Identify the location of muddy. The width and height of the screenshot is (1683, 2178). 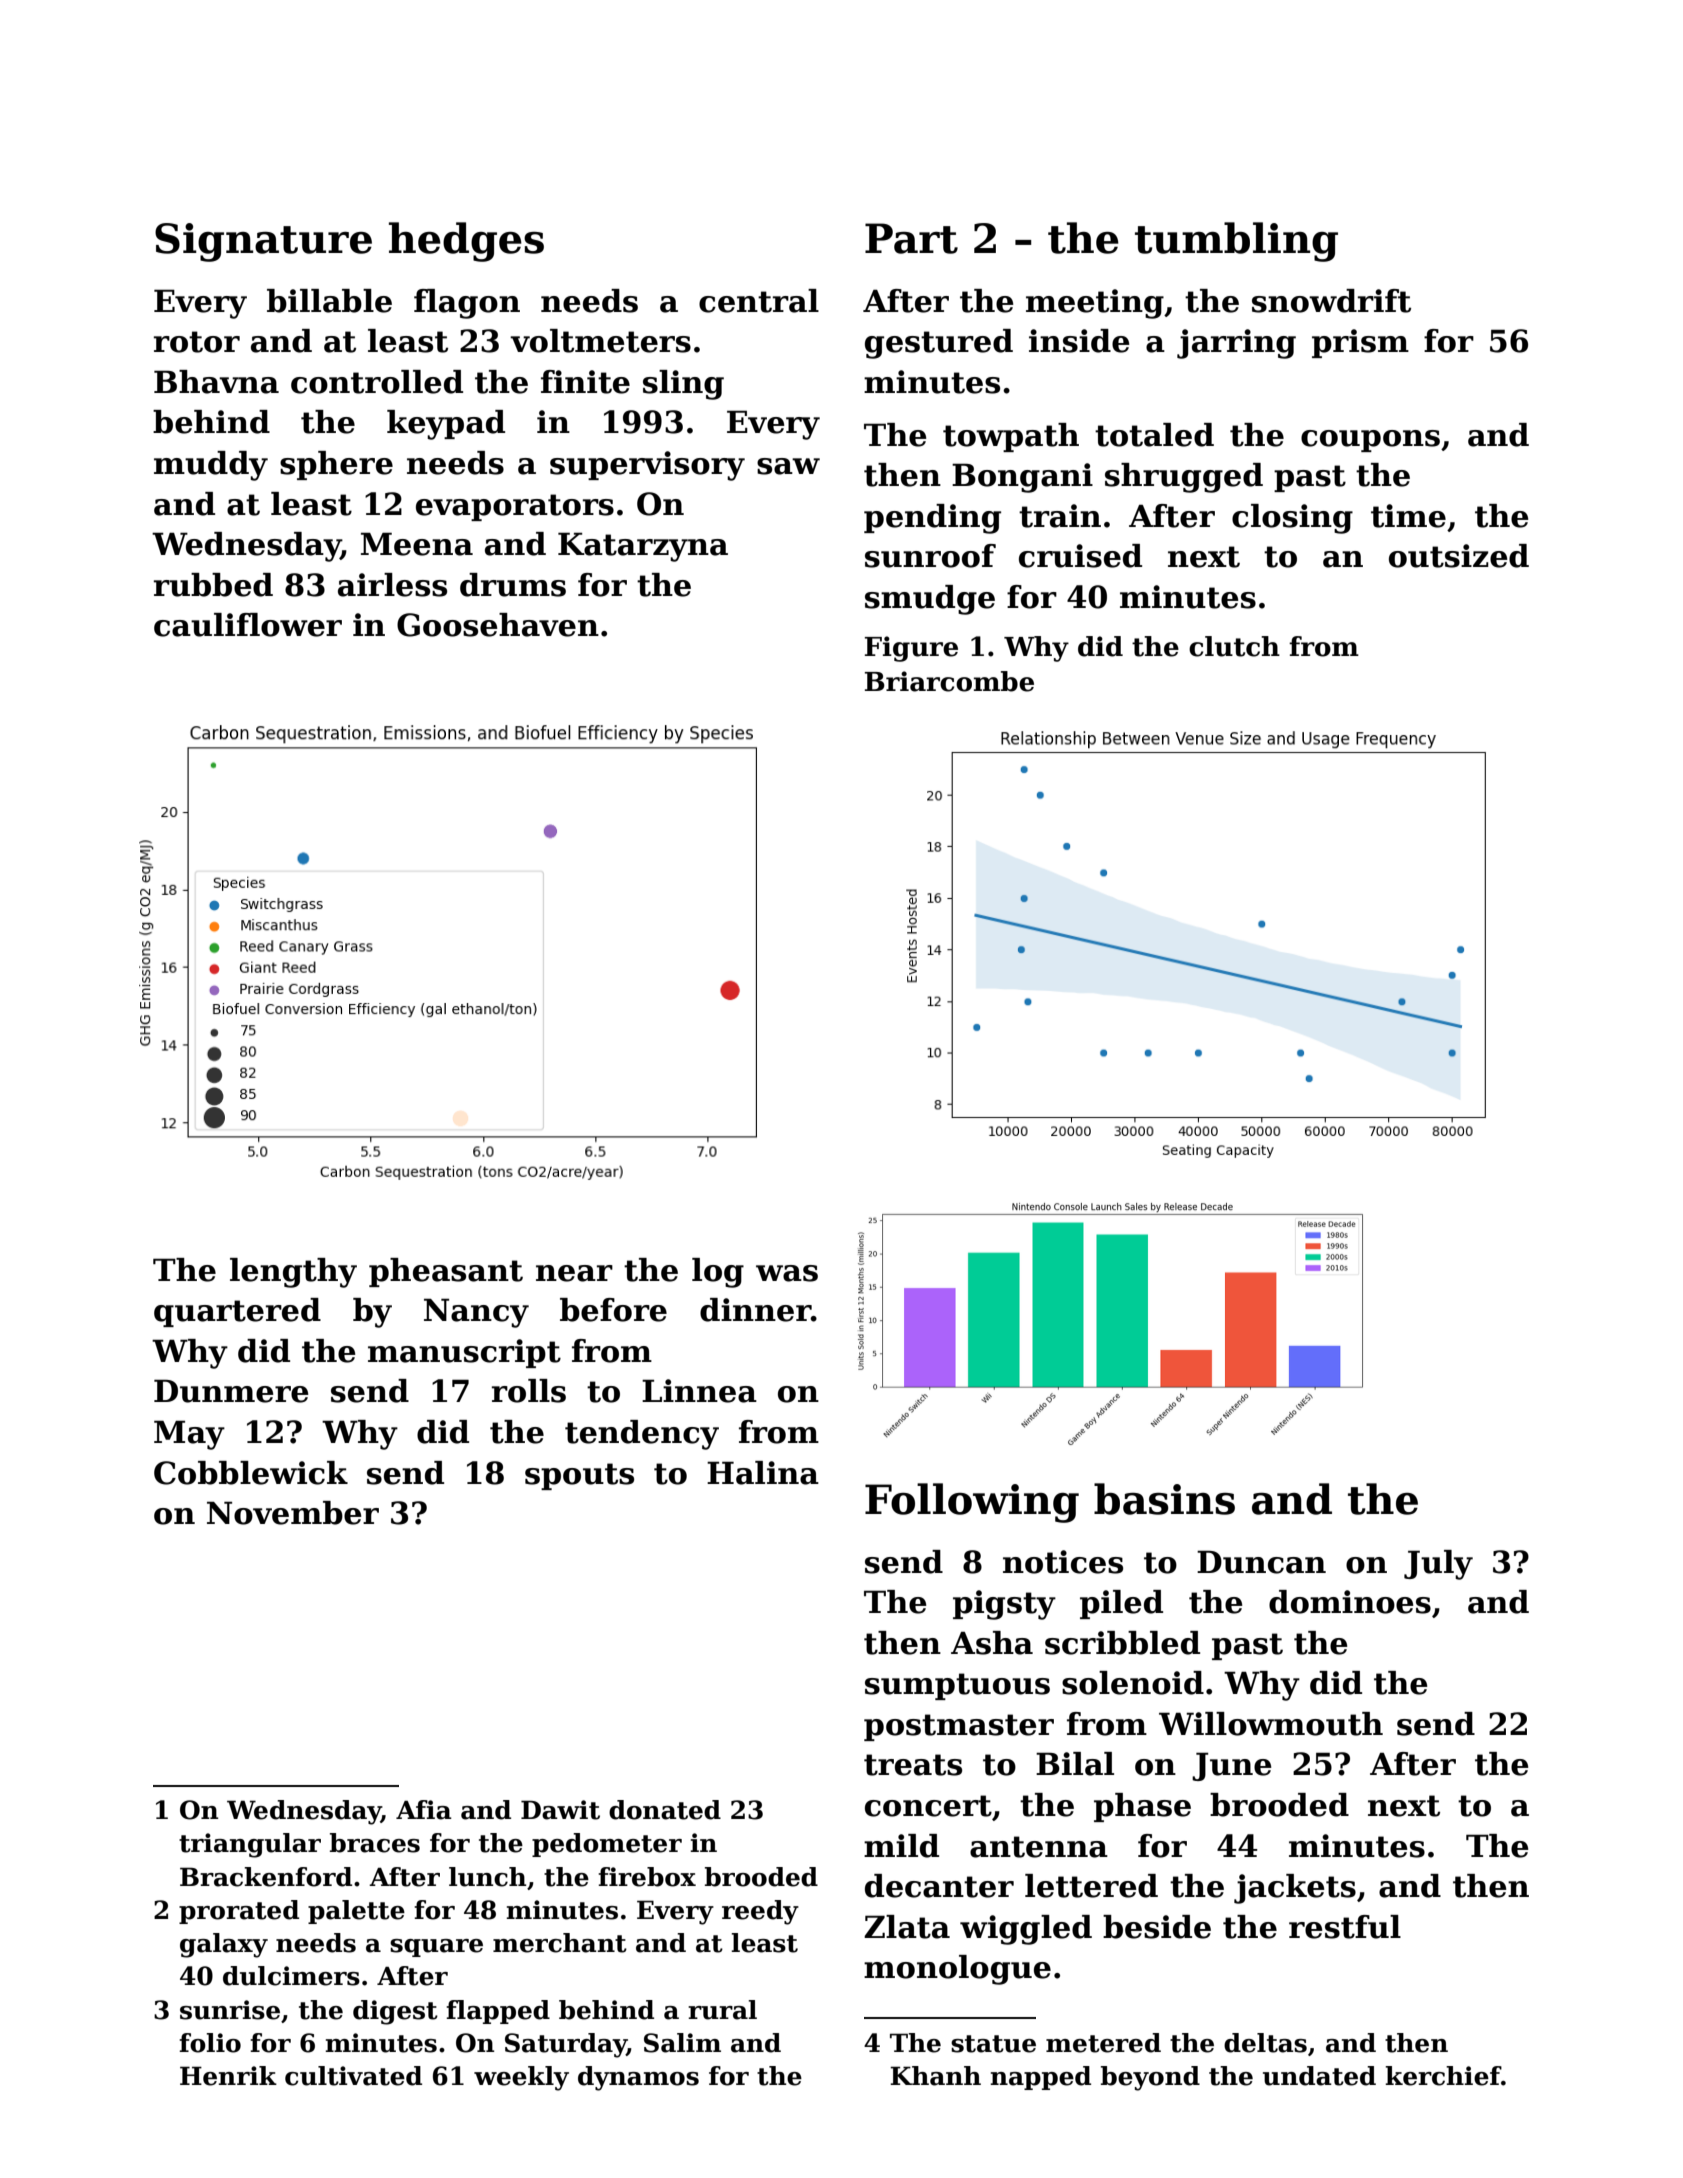
(211, 466).
